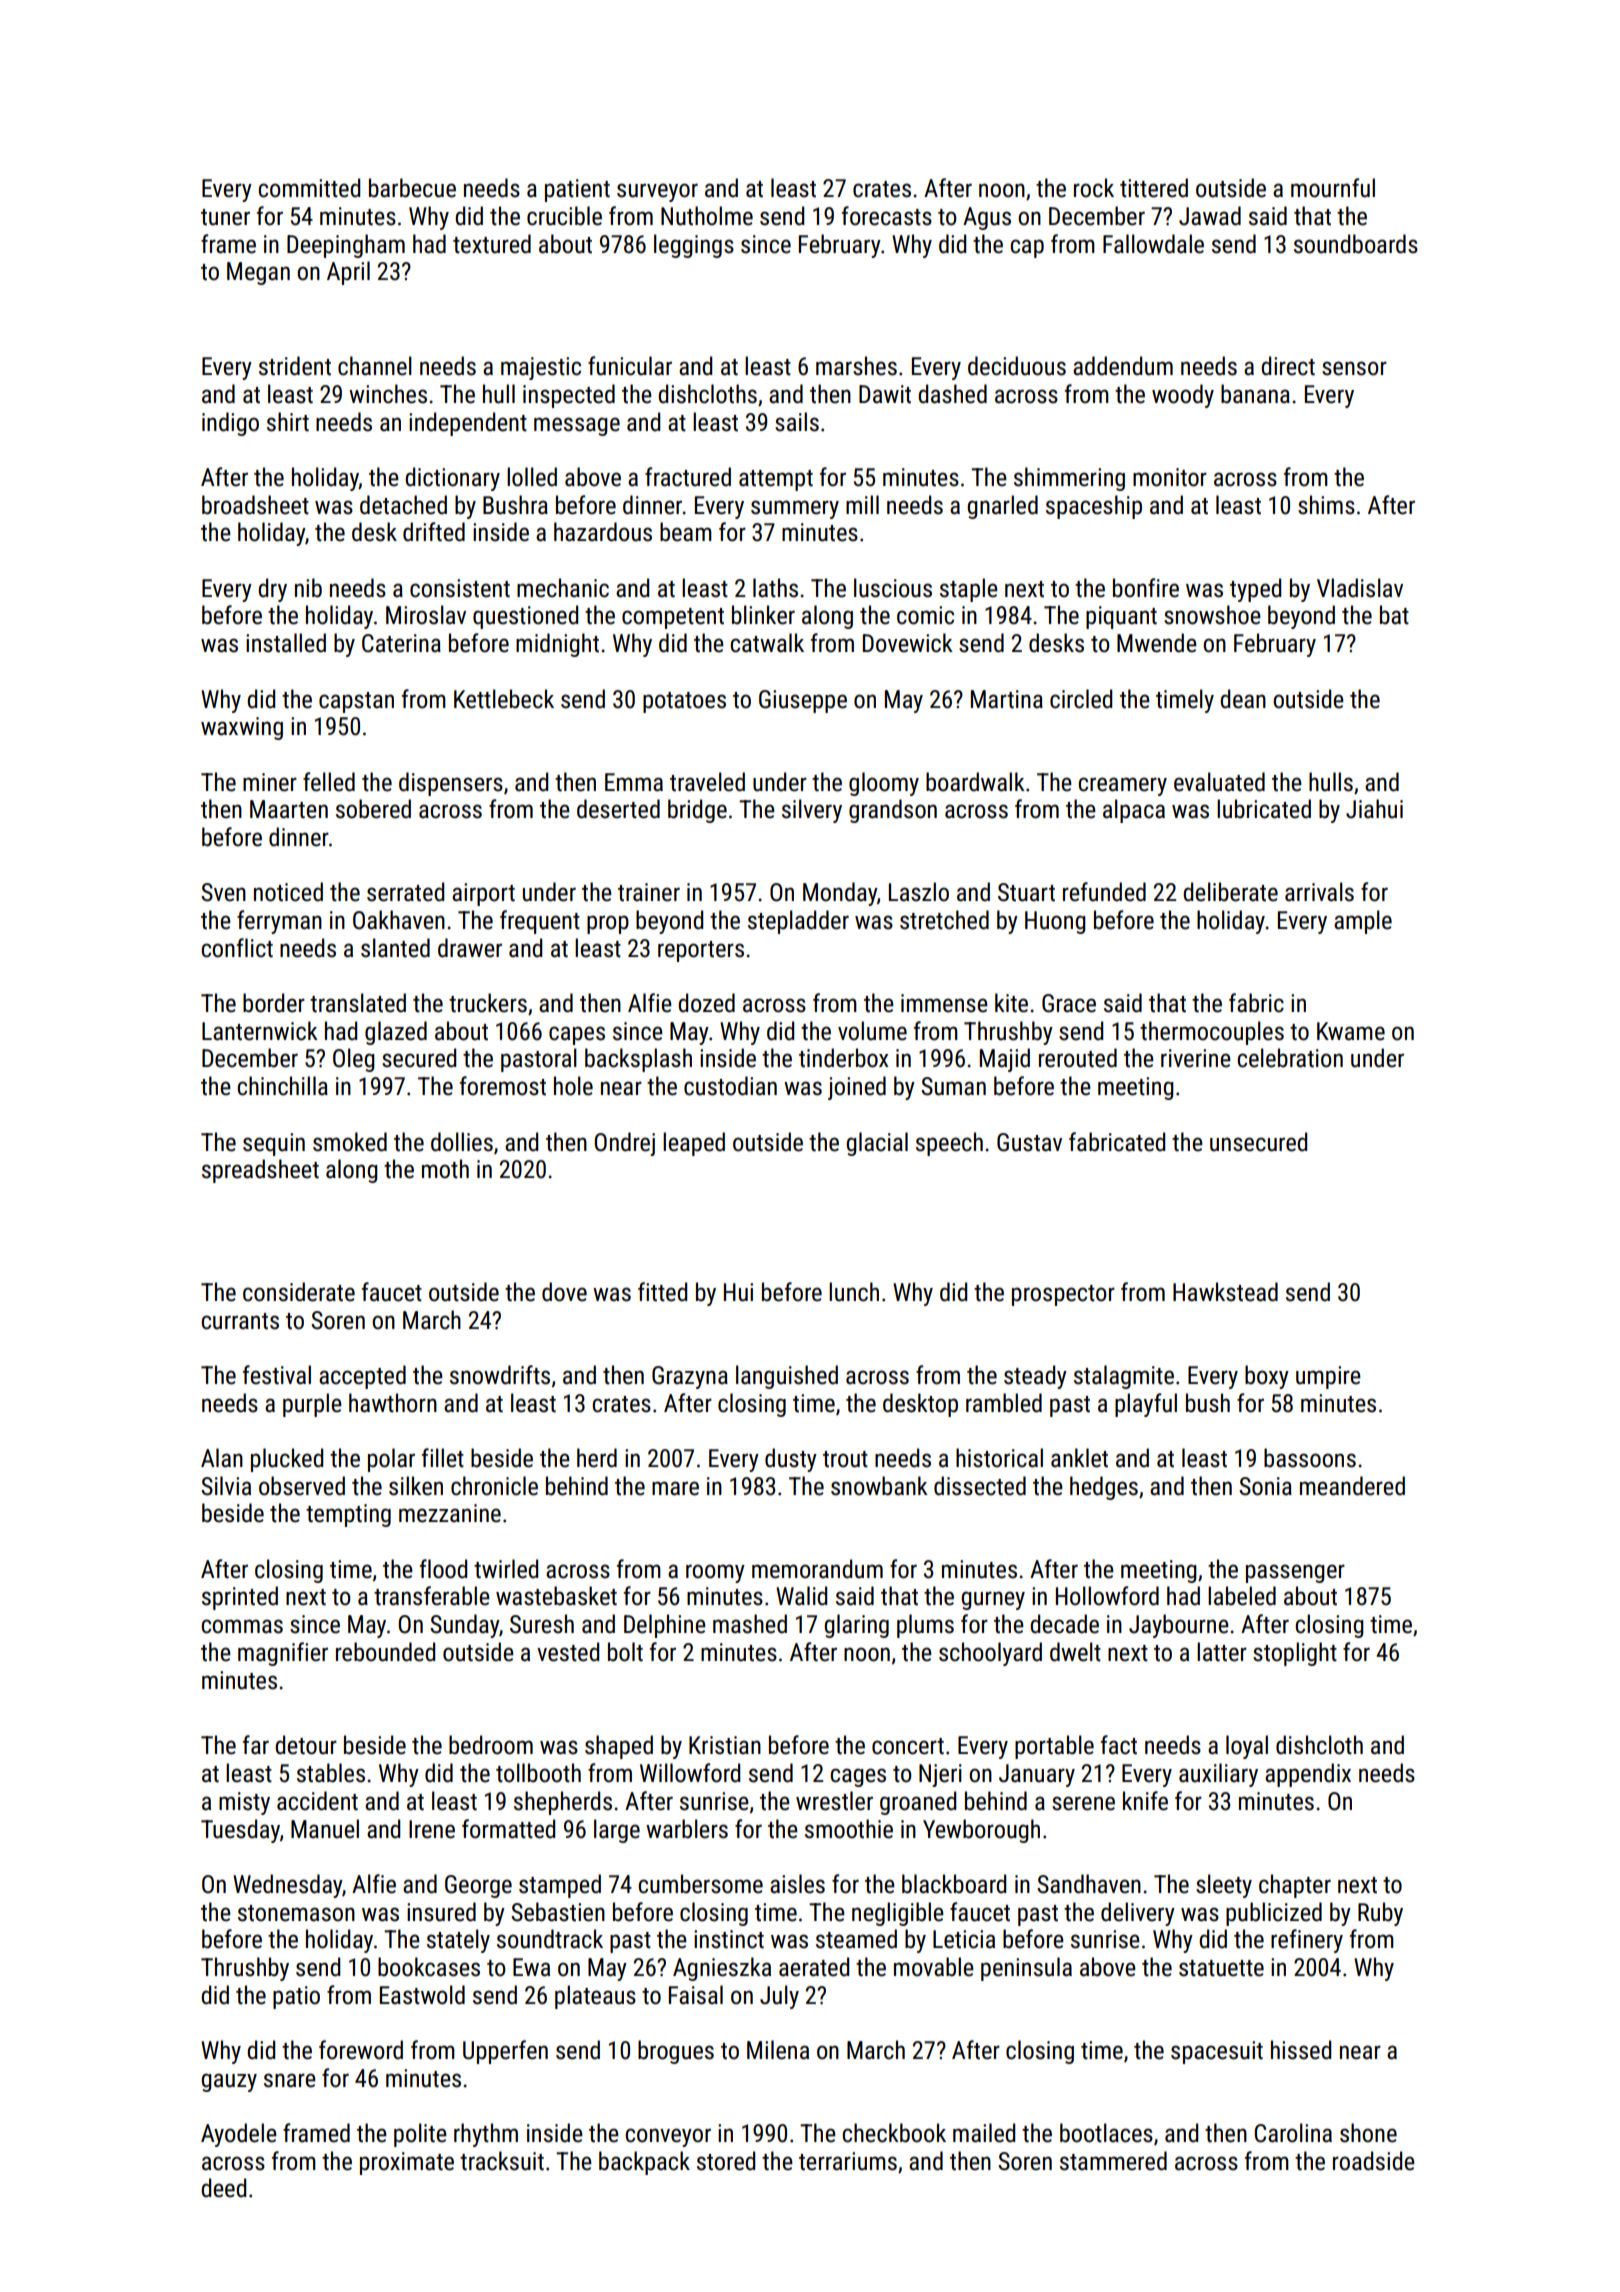 The height and width of the screenshot is (2292, 1620). What do you see at coordinates (1308, 1775) in the screenshot?
I see `appendix` at bounding box center [1308, 1775].
